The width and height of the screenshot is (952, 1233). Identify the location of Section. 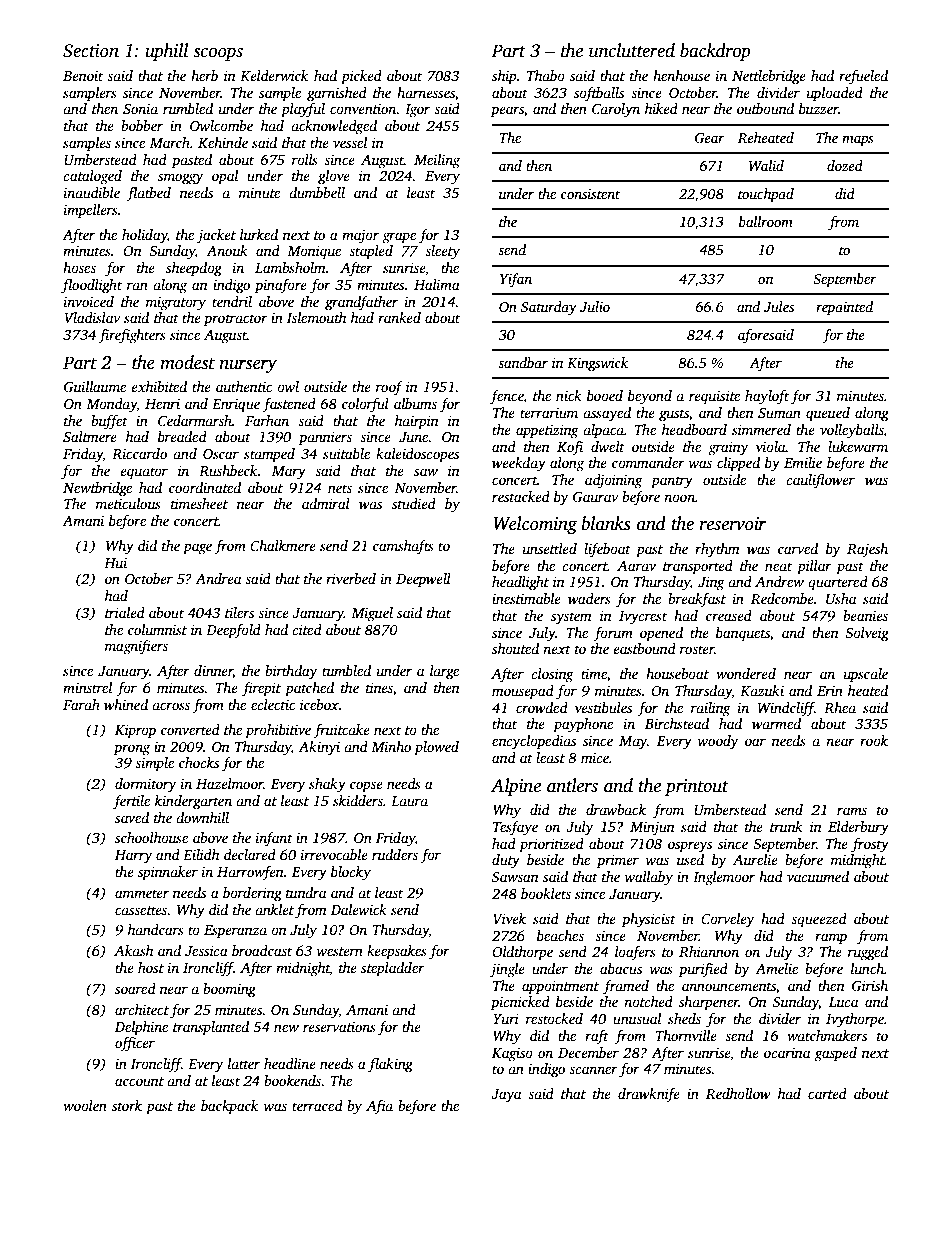
(91, 51).
